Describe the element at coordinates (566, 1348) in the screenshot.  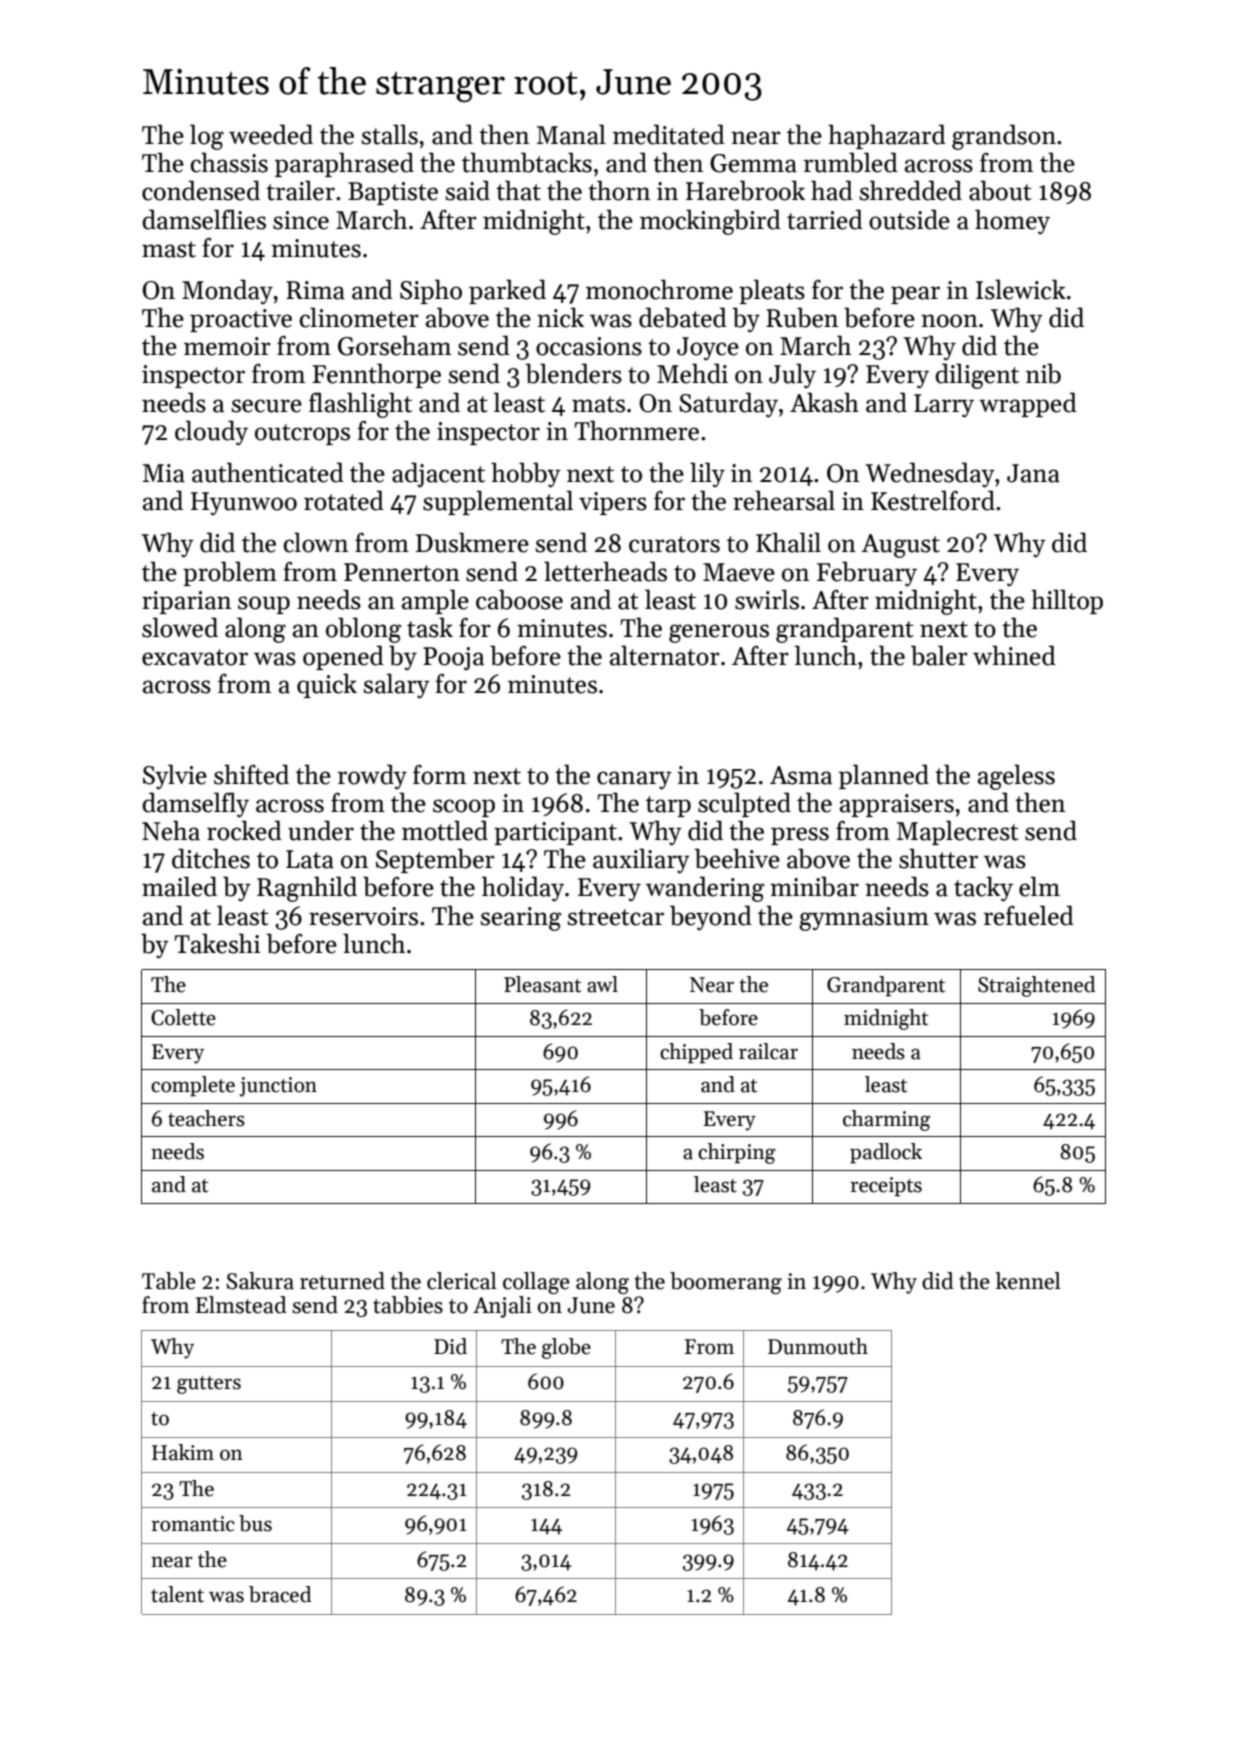
I see `globe` at that location.
